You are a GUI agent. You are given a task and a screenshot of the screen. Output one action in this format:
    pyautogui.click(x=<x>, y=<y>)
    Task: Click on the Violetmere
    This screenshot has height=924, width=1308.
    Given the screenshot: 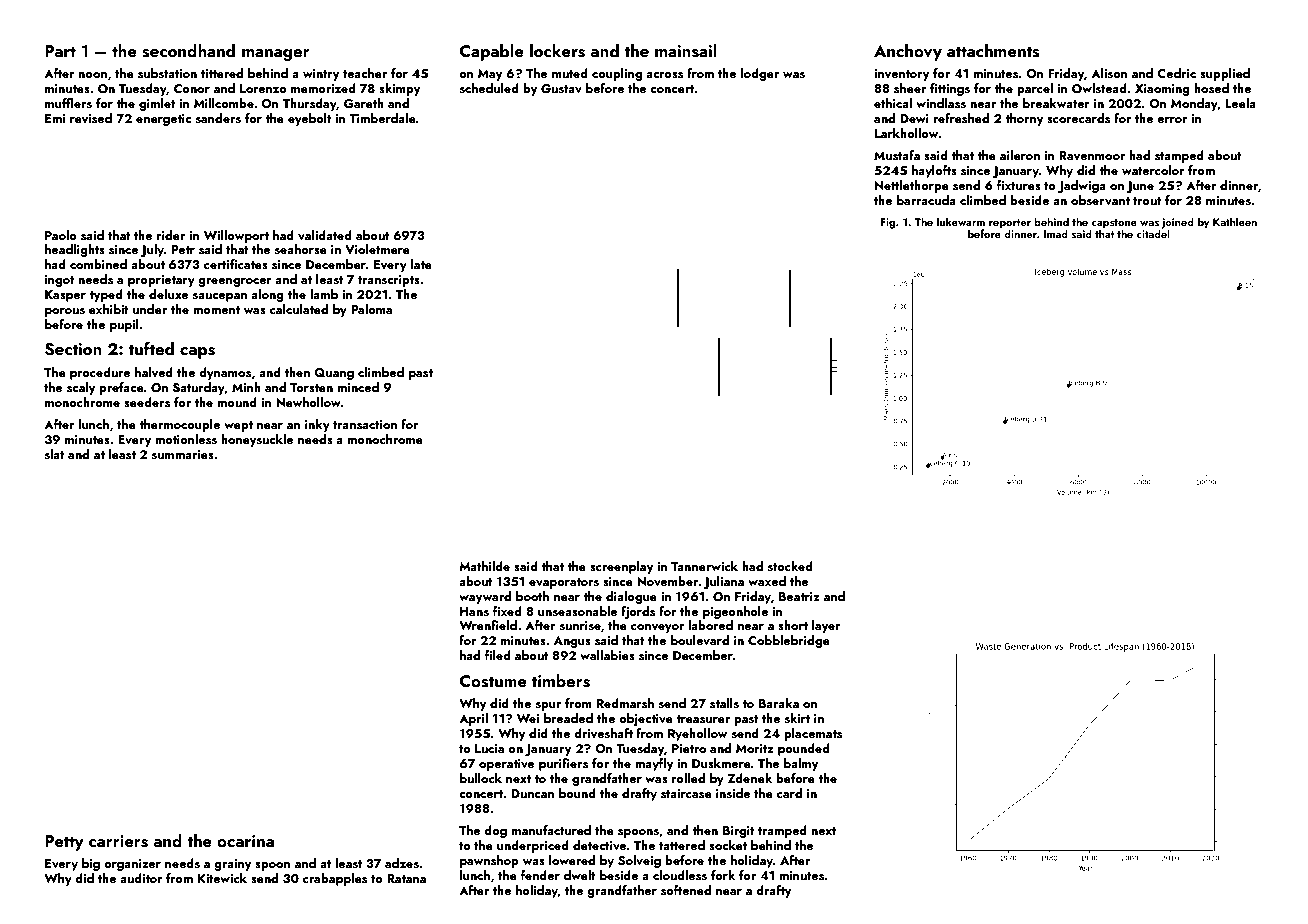 What is the action you would take?
    pyautogui.click(x=377, y=249)
